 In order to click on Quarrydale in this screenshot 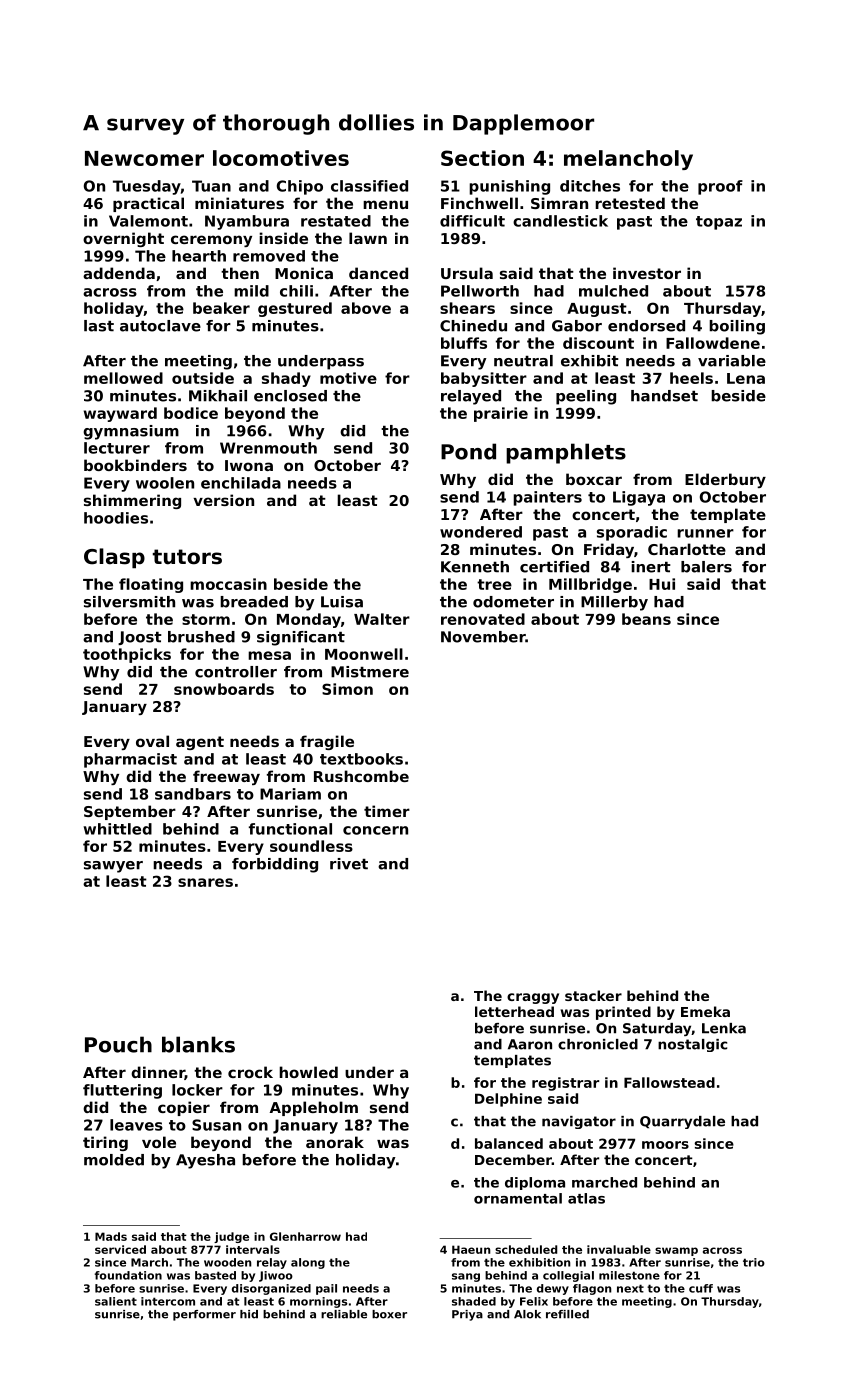, I will do `click(682, 1122)`.
